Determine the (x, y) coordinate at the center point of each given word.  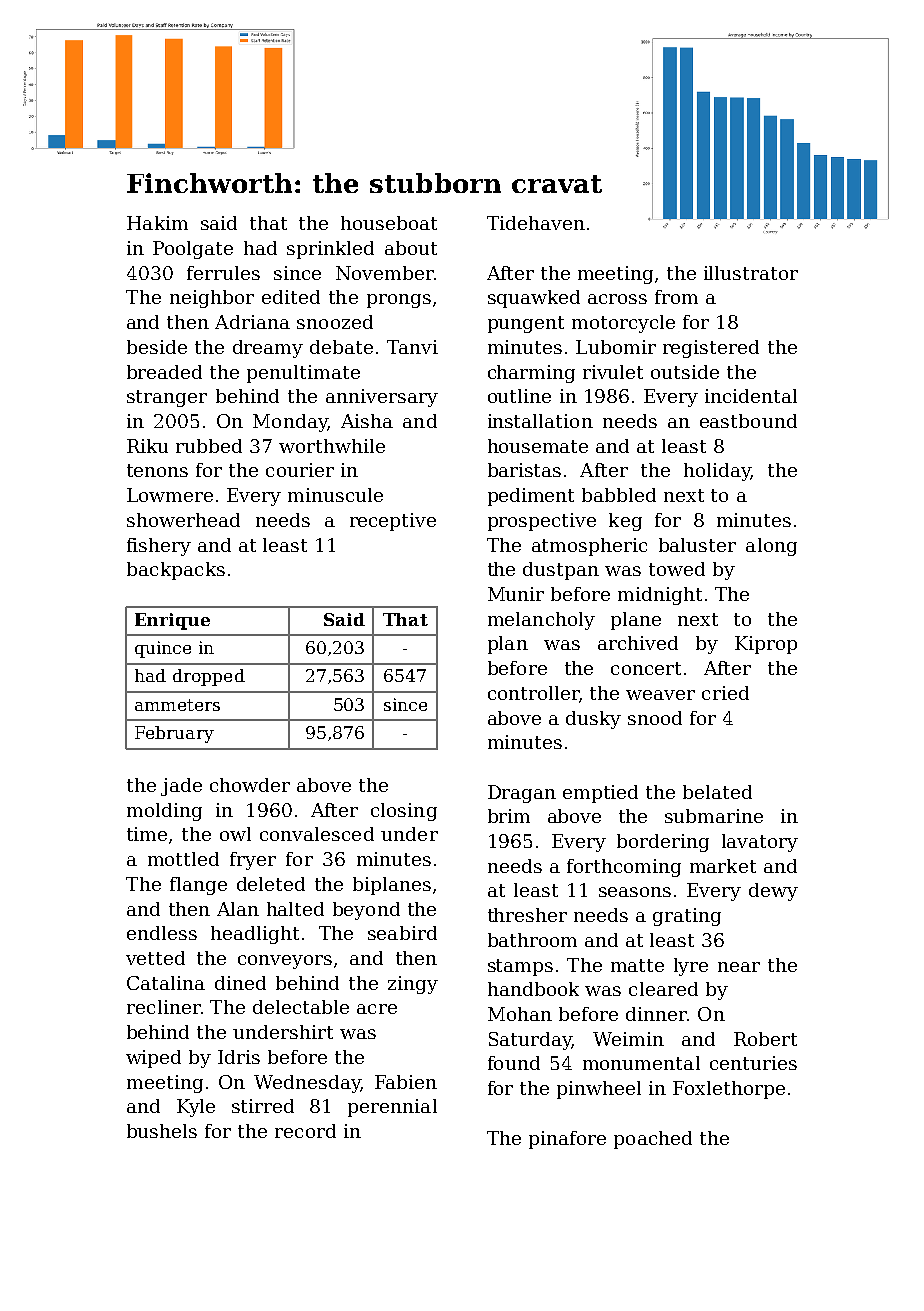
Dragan (522, 794)
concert (646, 668)
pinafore (567, 1140)
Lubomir (616, 347)
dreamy (268, 349)
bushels (162, 1131)
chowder (250, 785)
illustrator (751, 273)
